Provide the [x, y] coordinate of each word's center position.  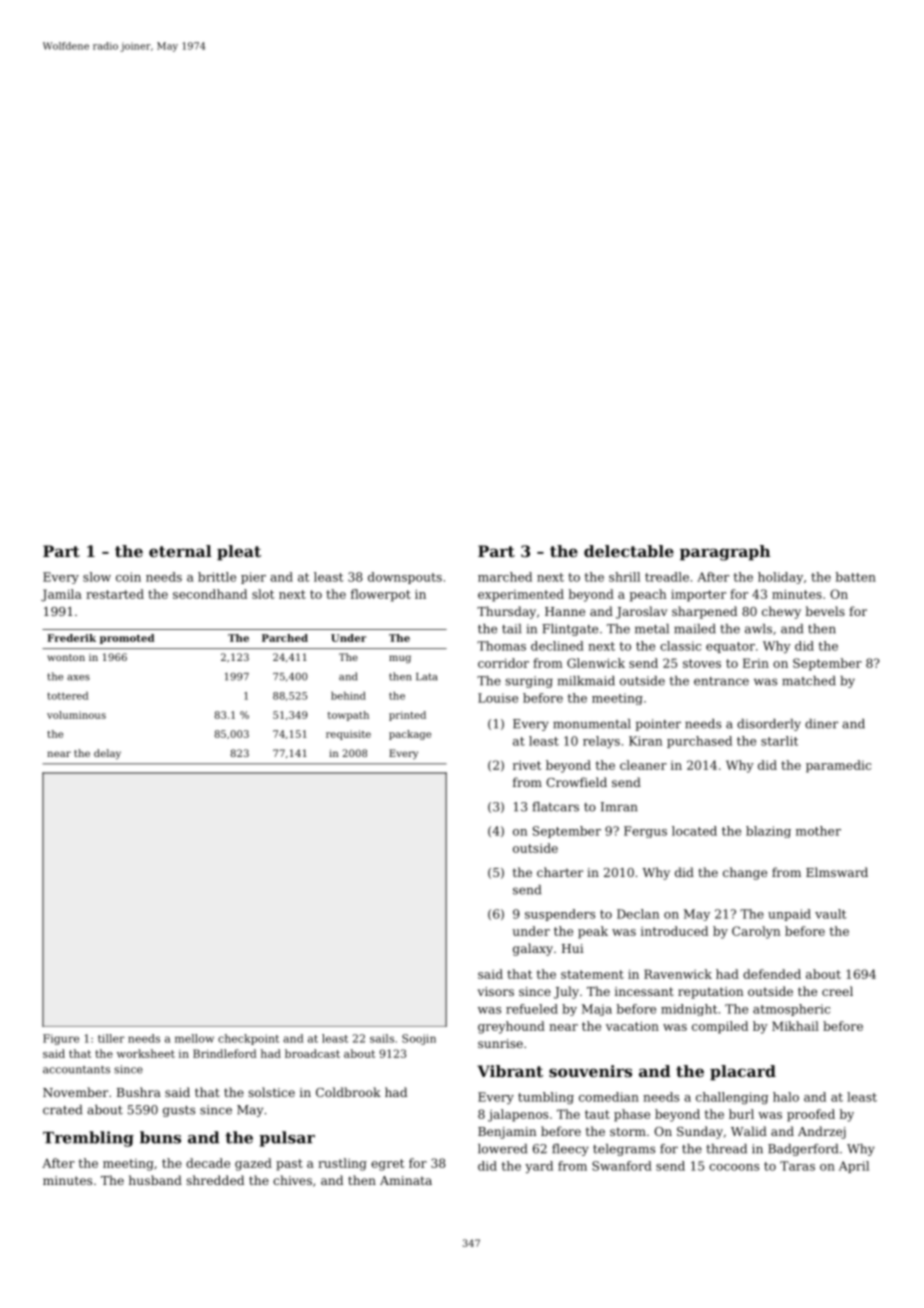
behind [348, 696]
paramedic [838, 766]
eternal [180, 551]
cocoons [734, 1167]
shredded [215, 1180]
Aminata [406, 1180]
